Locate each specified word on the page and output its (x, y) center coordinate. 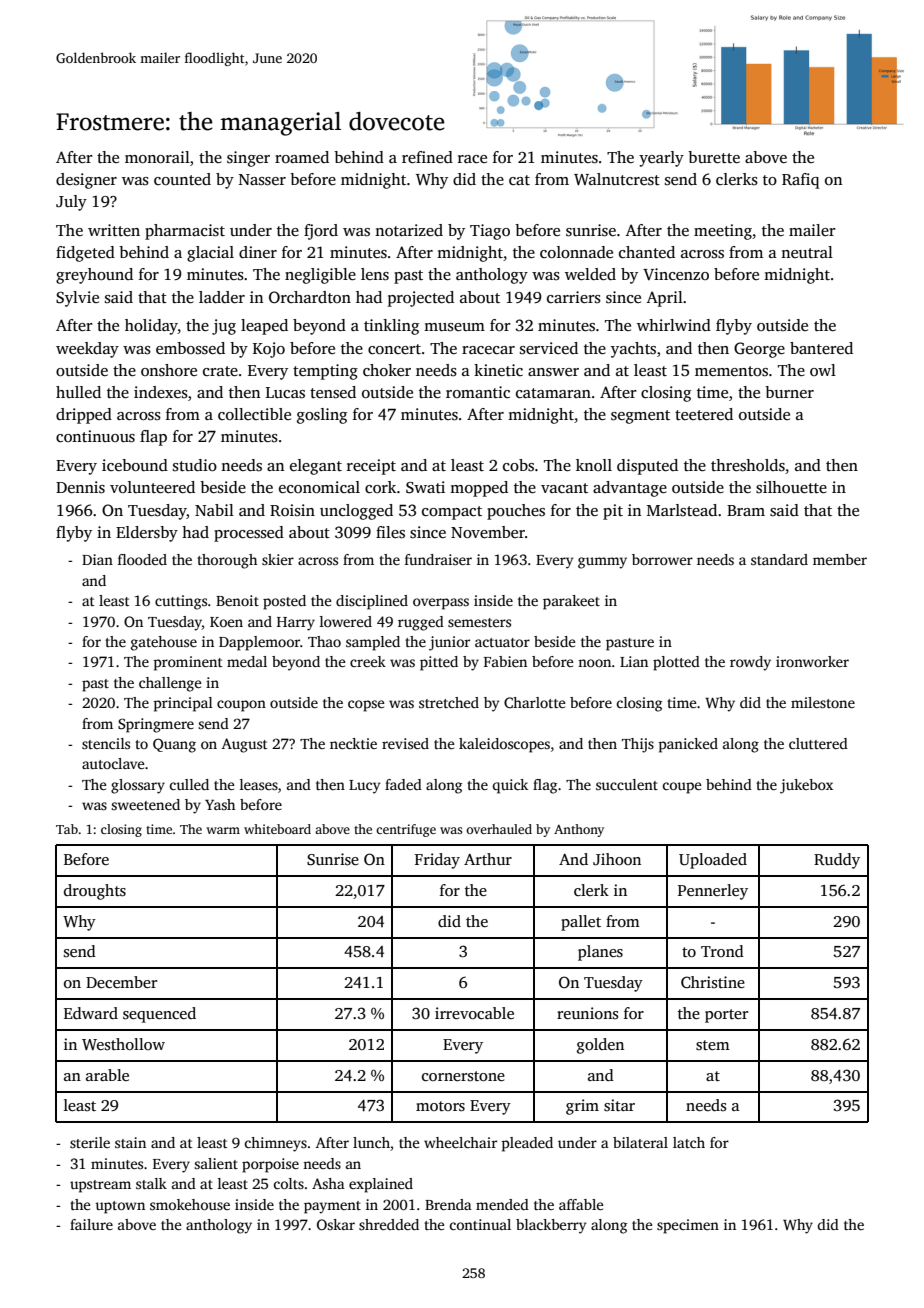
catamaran (553, 393)
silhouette (791, 487)
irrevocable (474, 1013)
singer (248, 159)
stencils (106, 743)
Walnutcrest (617, 179)
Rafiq (800, 181)
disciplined (372, 602)
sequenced (159, 1015)
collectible (254, 414)
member (840, 559)
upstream (100, 1186)
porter (726, 1016)
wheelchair (460, 1142)
